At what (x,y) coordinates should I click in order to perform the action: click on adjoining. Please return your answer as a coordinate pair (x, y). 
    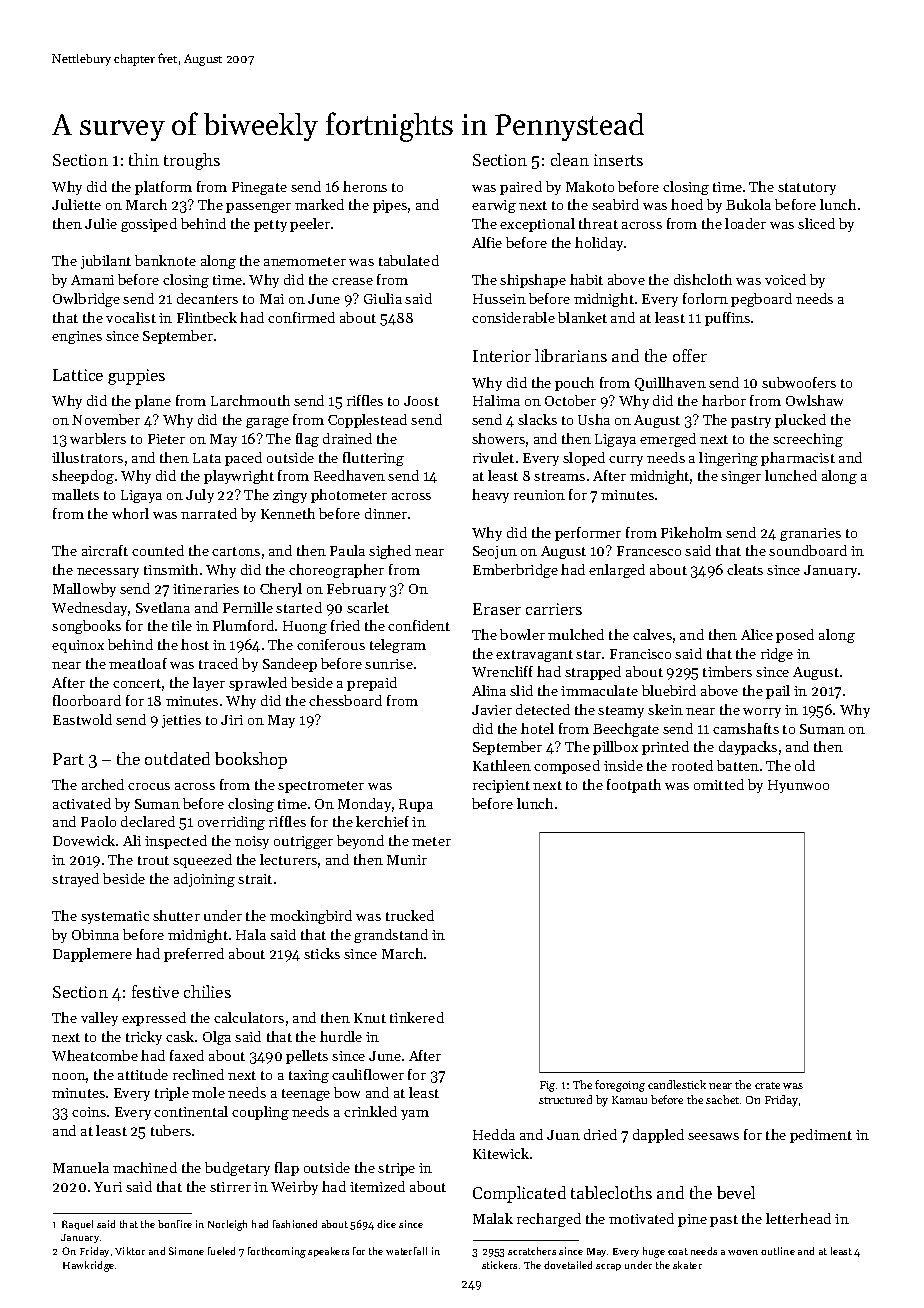
    Looking at the image, I should click on (204, 880).
